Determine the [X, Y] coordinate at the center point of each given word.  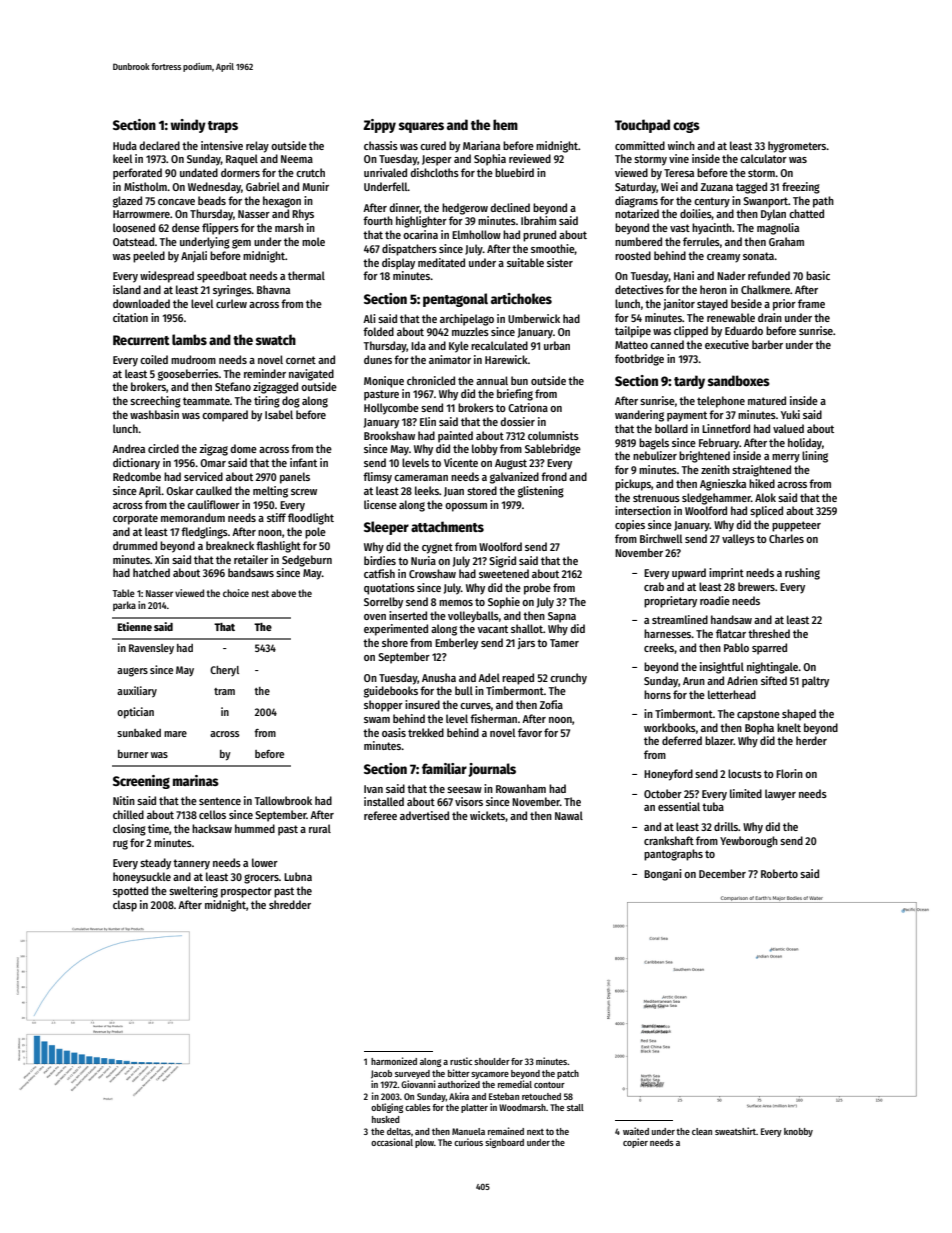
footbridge [639, 360]
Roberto [779, 873]
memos [456, 603]
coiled [154, 359]
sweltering [193, 892]
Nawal [569, 815]
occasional [392, 1142]
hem [505, 124]
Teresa [679, 173]
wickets [488, 816]
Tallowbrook [283, 800]
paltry [815, 682]
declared [159, 145]
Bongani [663, 875]
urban [557, 345]
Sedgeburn [307, 561]
